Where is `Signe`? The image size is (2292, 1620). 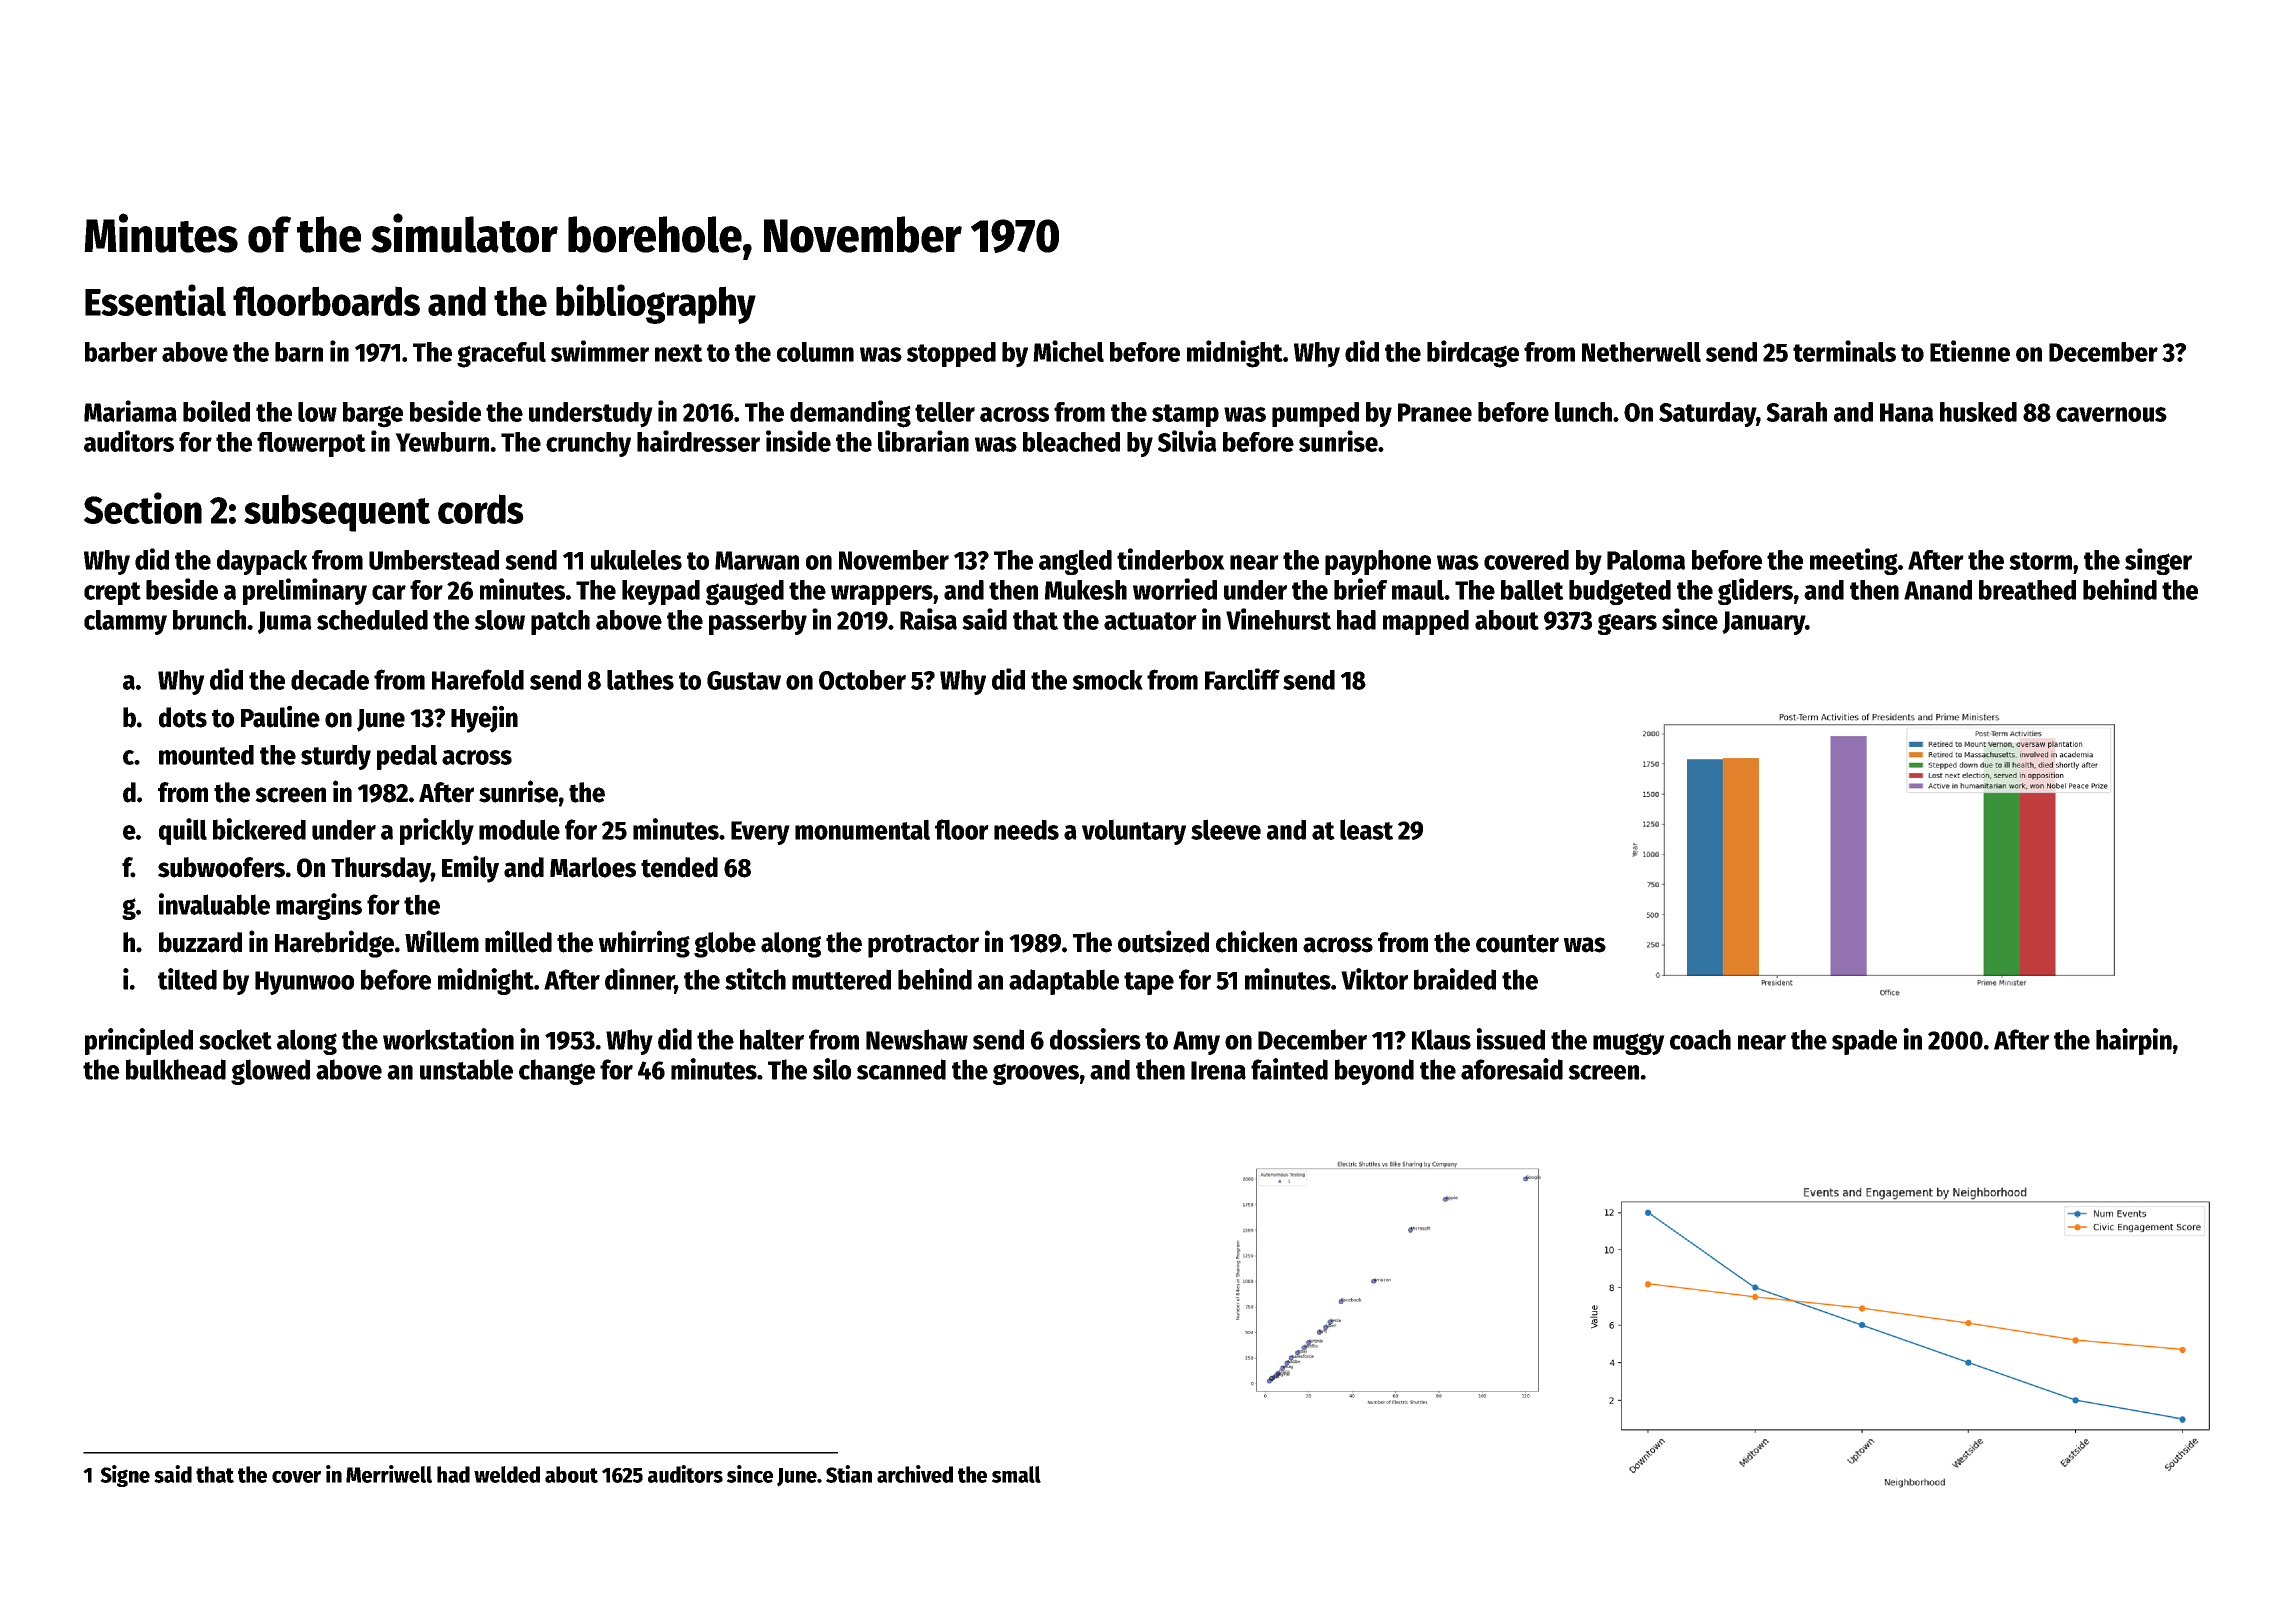
Signe is located at coordinates (125, 1476).
